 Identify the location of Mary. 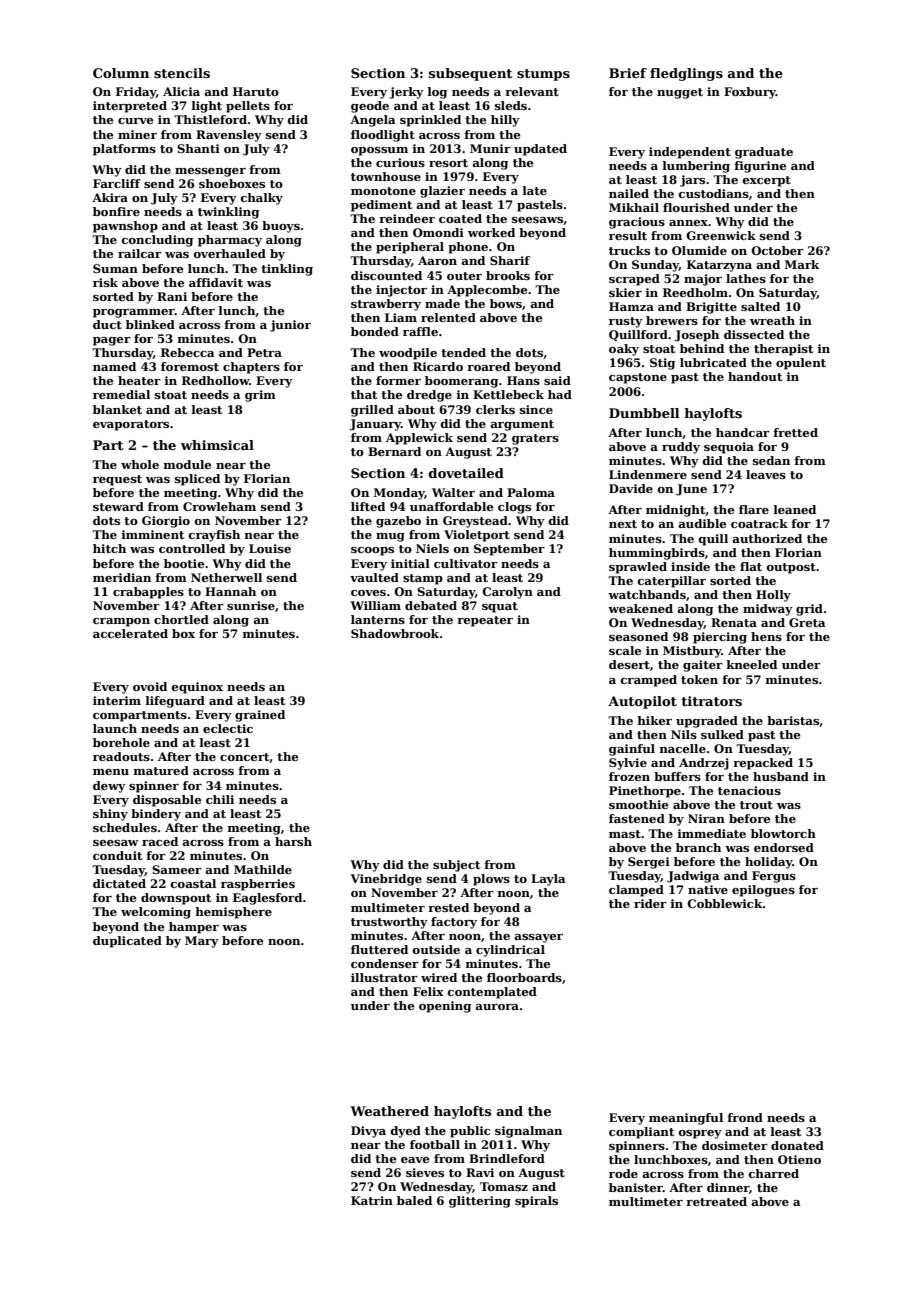
(202, 942).
